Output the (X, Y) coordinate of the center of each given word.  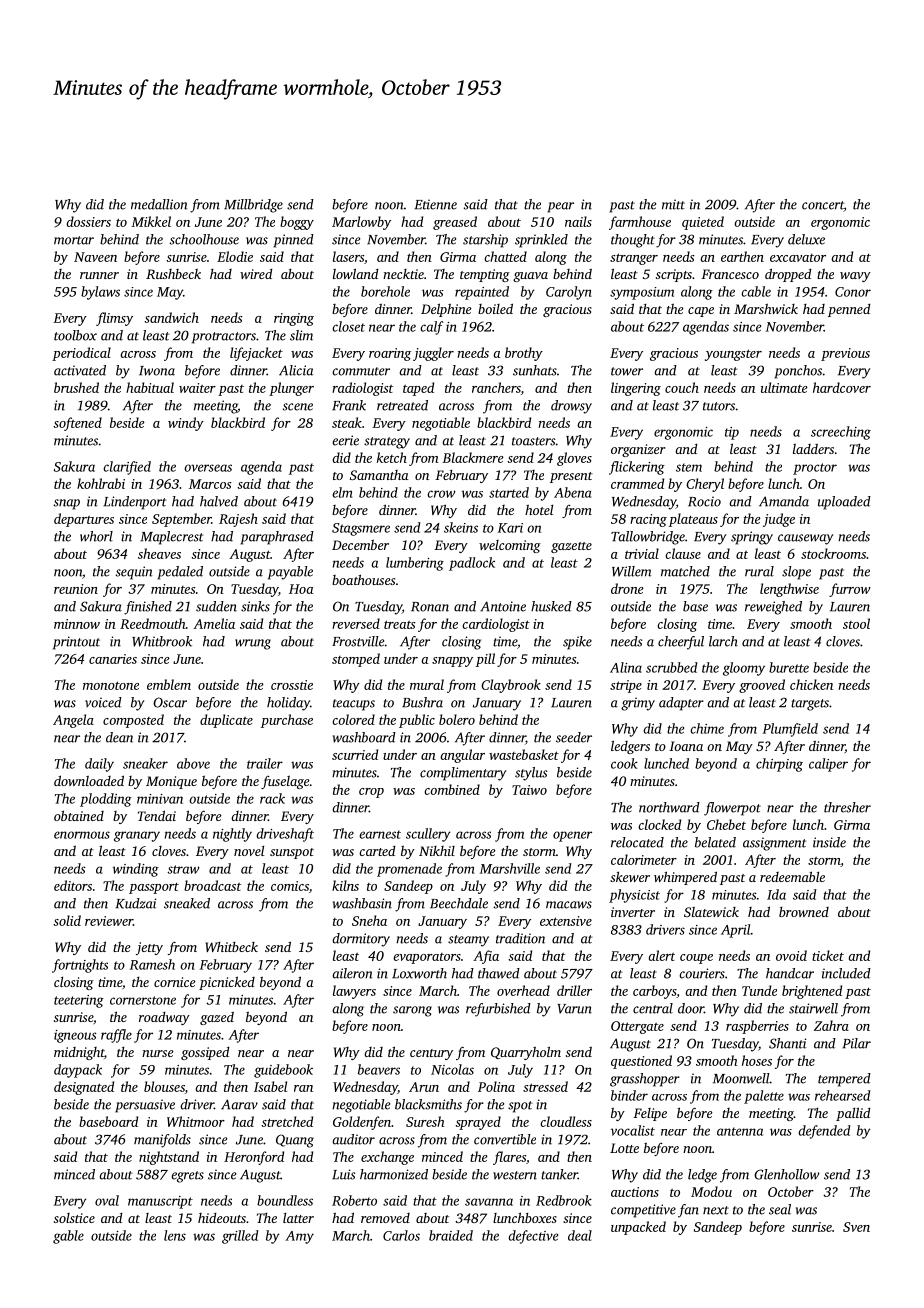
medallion (159, 204)
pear (560, 207)
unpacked (638, 1228)
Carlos (401, 1235)
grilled (240, 1237)
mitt (673, 204)
